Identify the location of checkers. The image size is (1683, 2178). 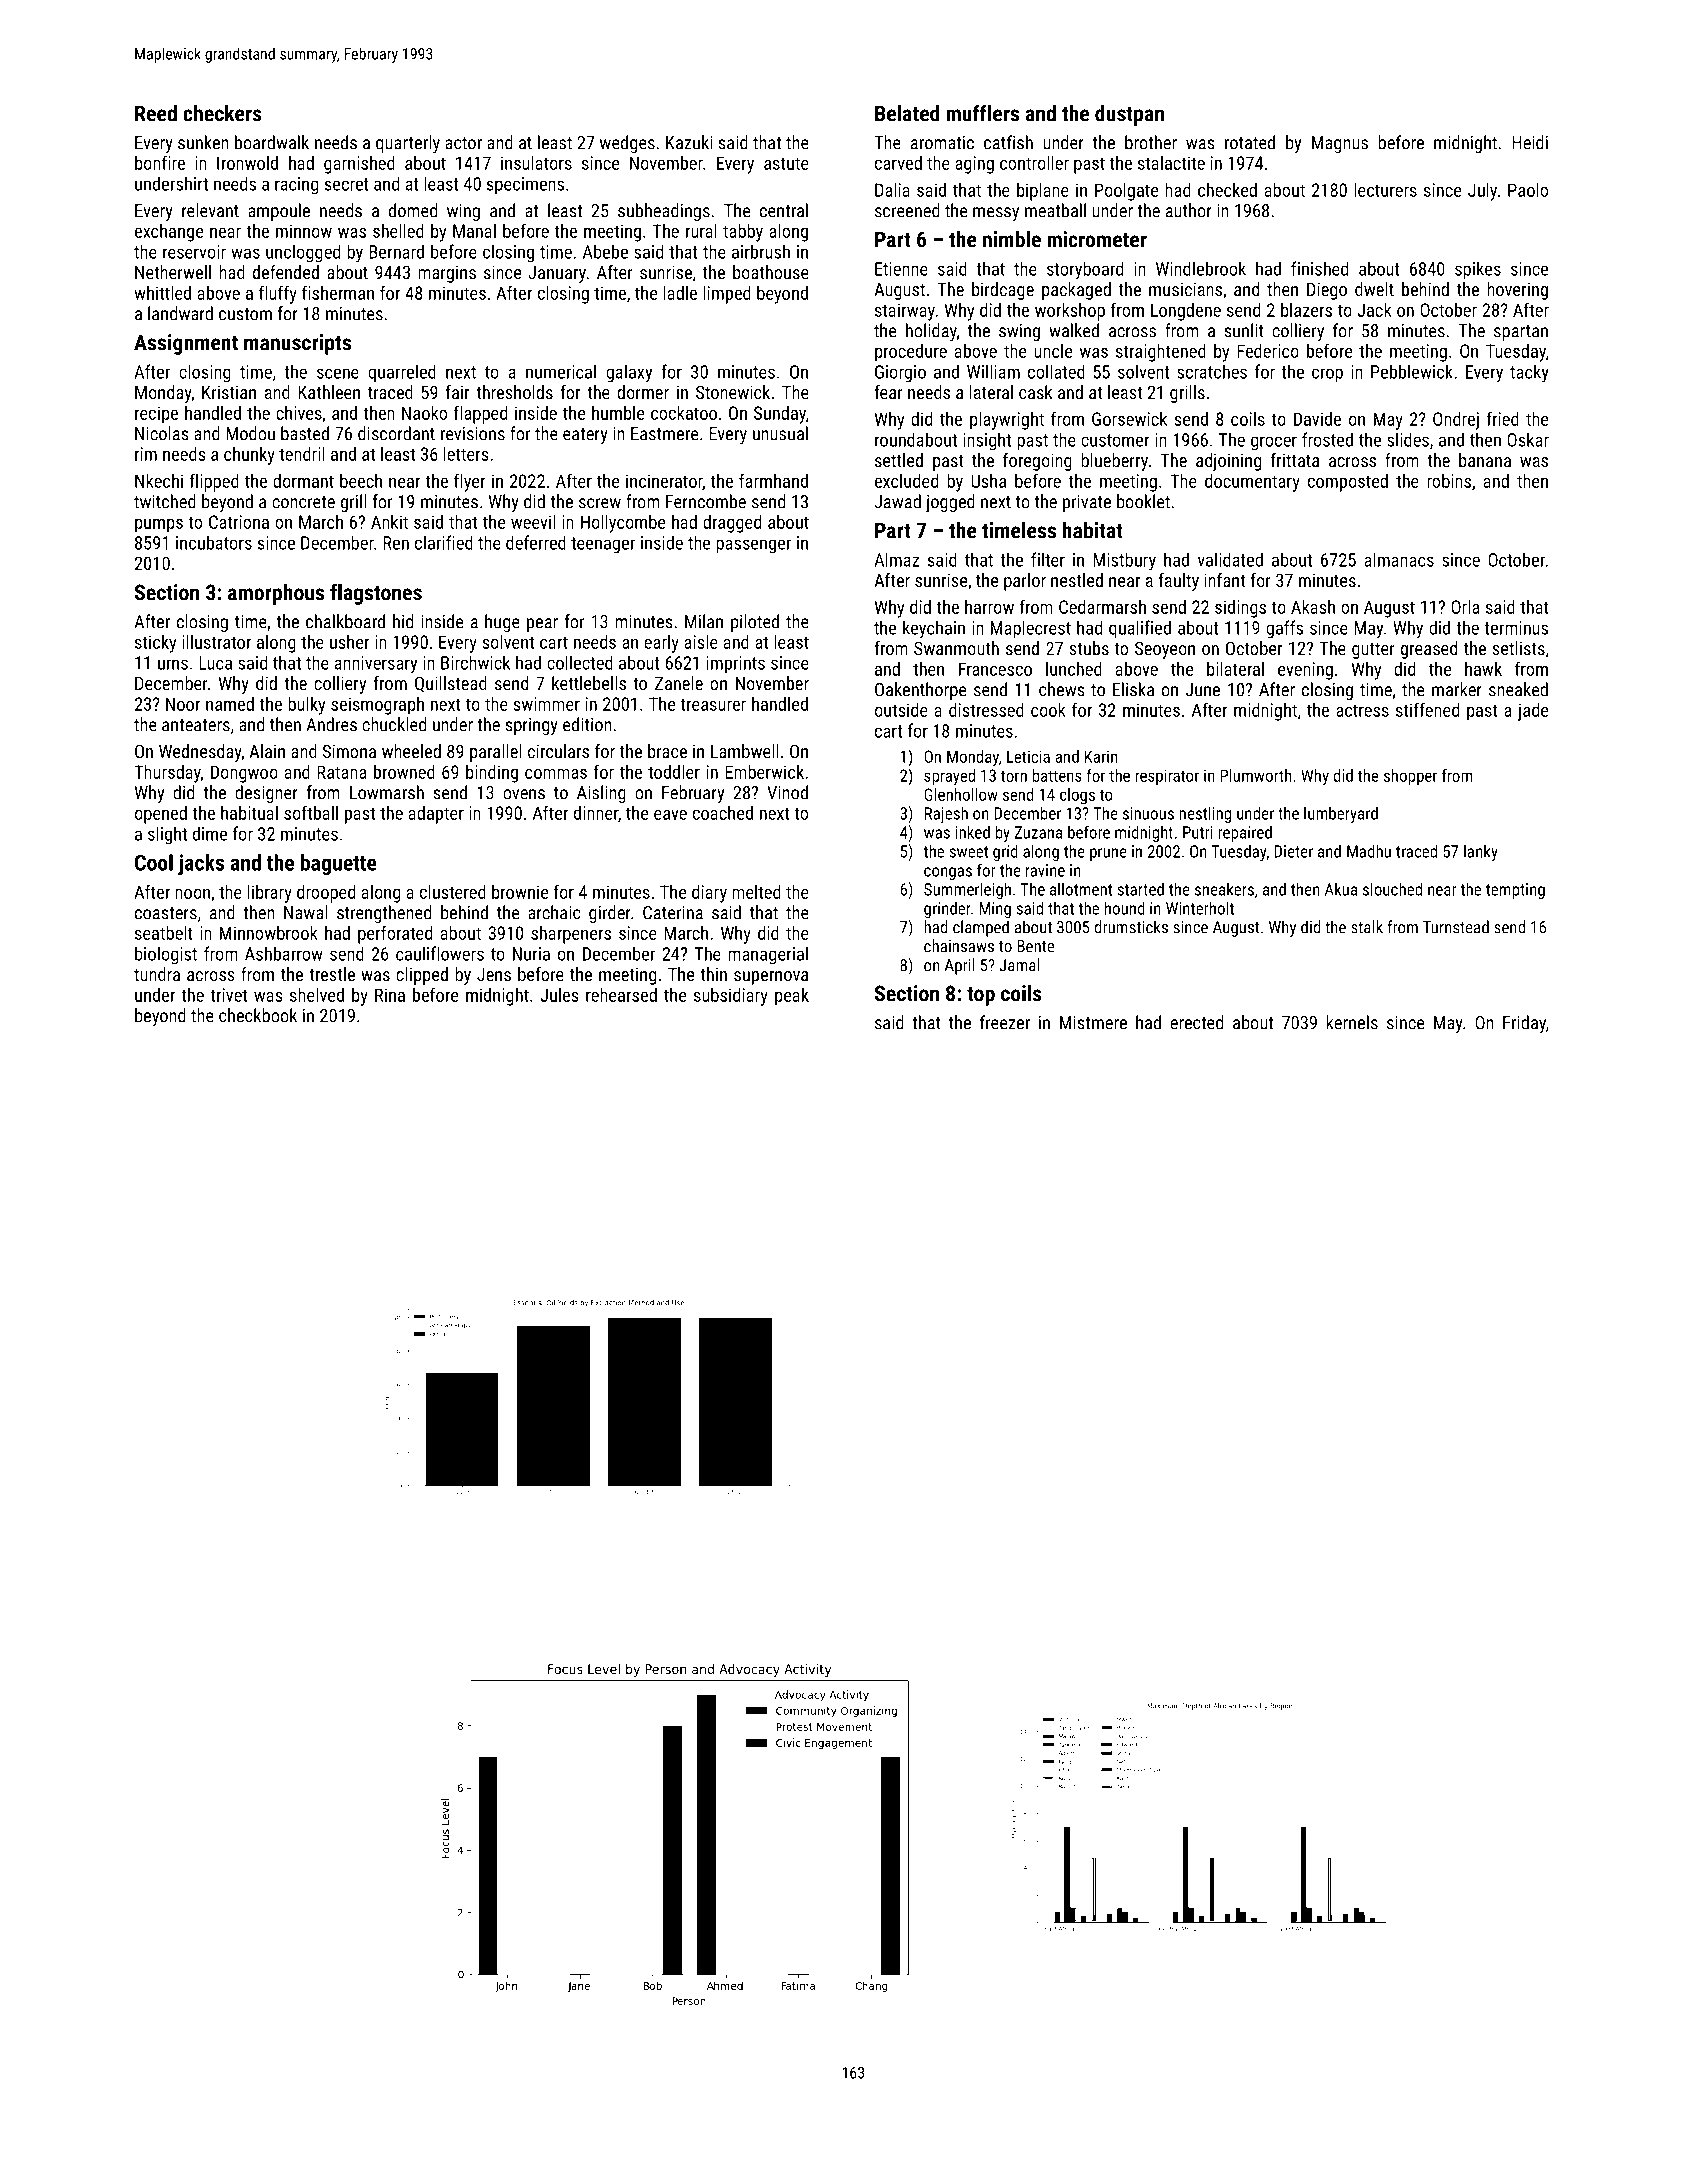
(222, 113).
